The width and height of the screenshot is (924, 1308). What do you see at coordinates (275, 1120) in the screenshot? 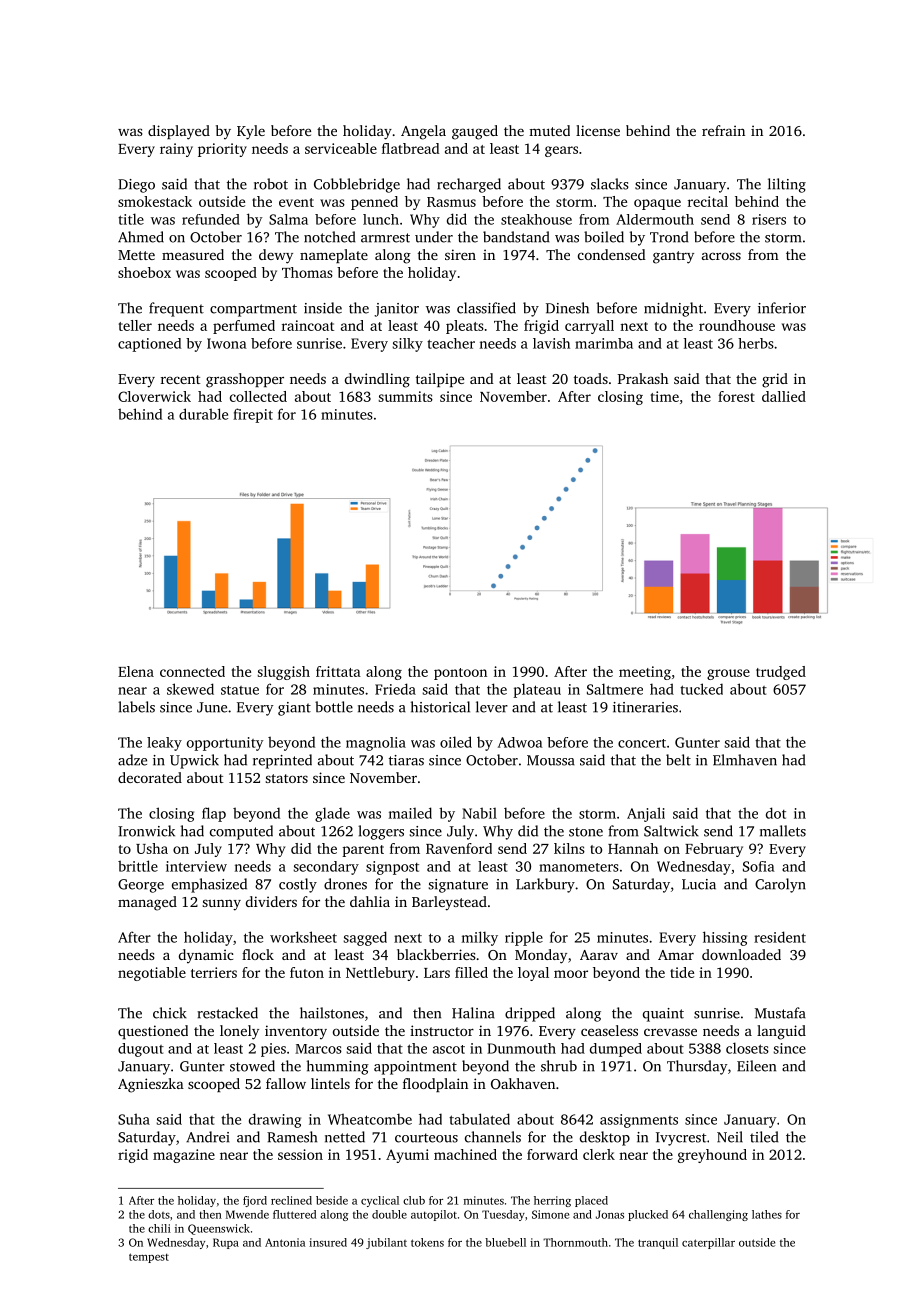
I see `drawing` at bounding box center [275, 1120].
